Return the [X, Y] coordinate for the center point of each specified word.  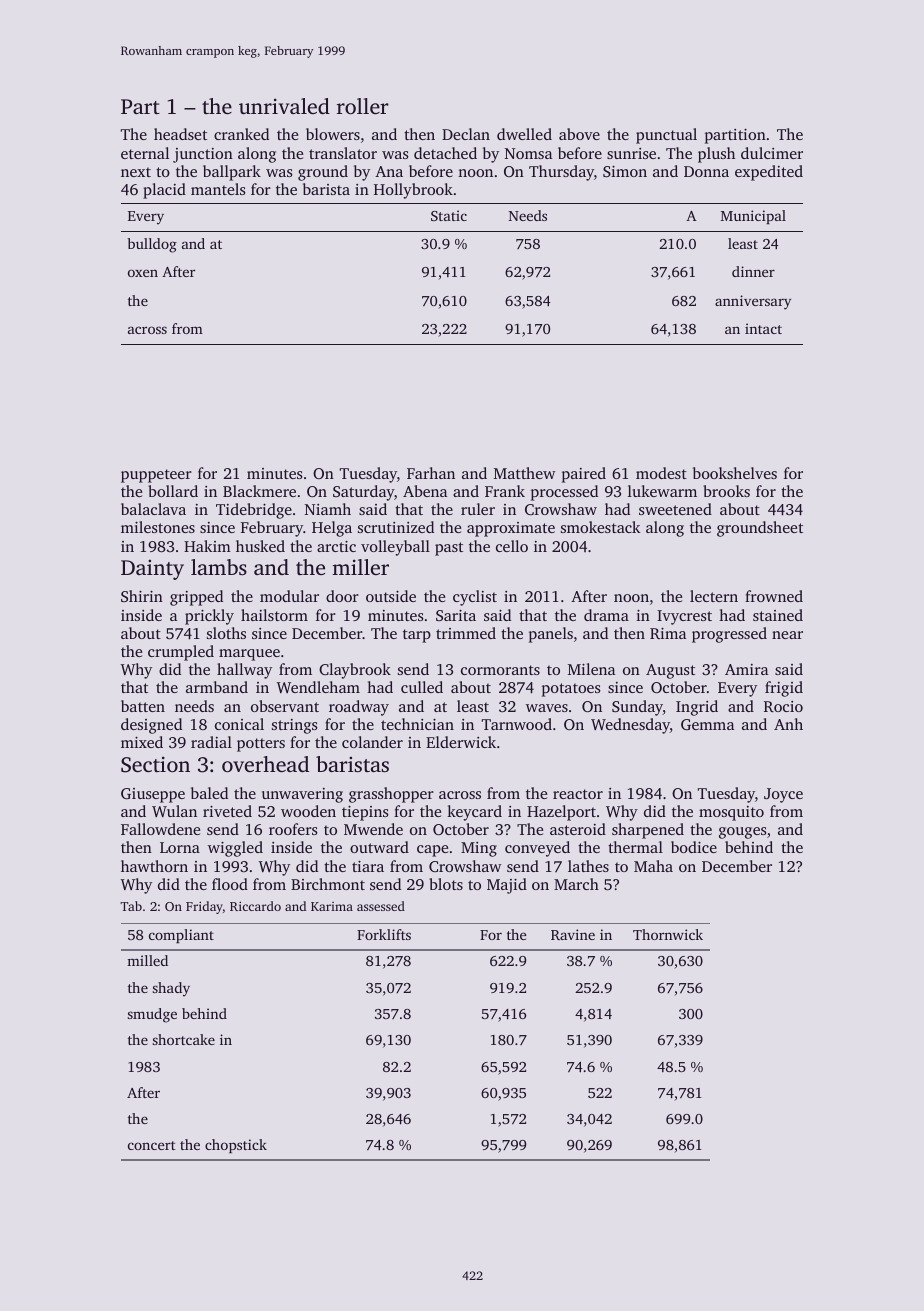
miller [360, 567]
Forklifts [384, 934]
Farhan [431, 473]
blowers [333, 134]
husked [260, 546]
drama [606, 615]
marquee [249, 655]
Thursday [561, 173]
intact [763, 328]
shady [171, 989]
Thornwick [668, 934]
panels [551, 635]
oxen [143, 273]
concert [152, 1145]
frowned [774, 596]
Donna [706, 171]
